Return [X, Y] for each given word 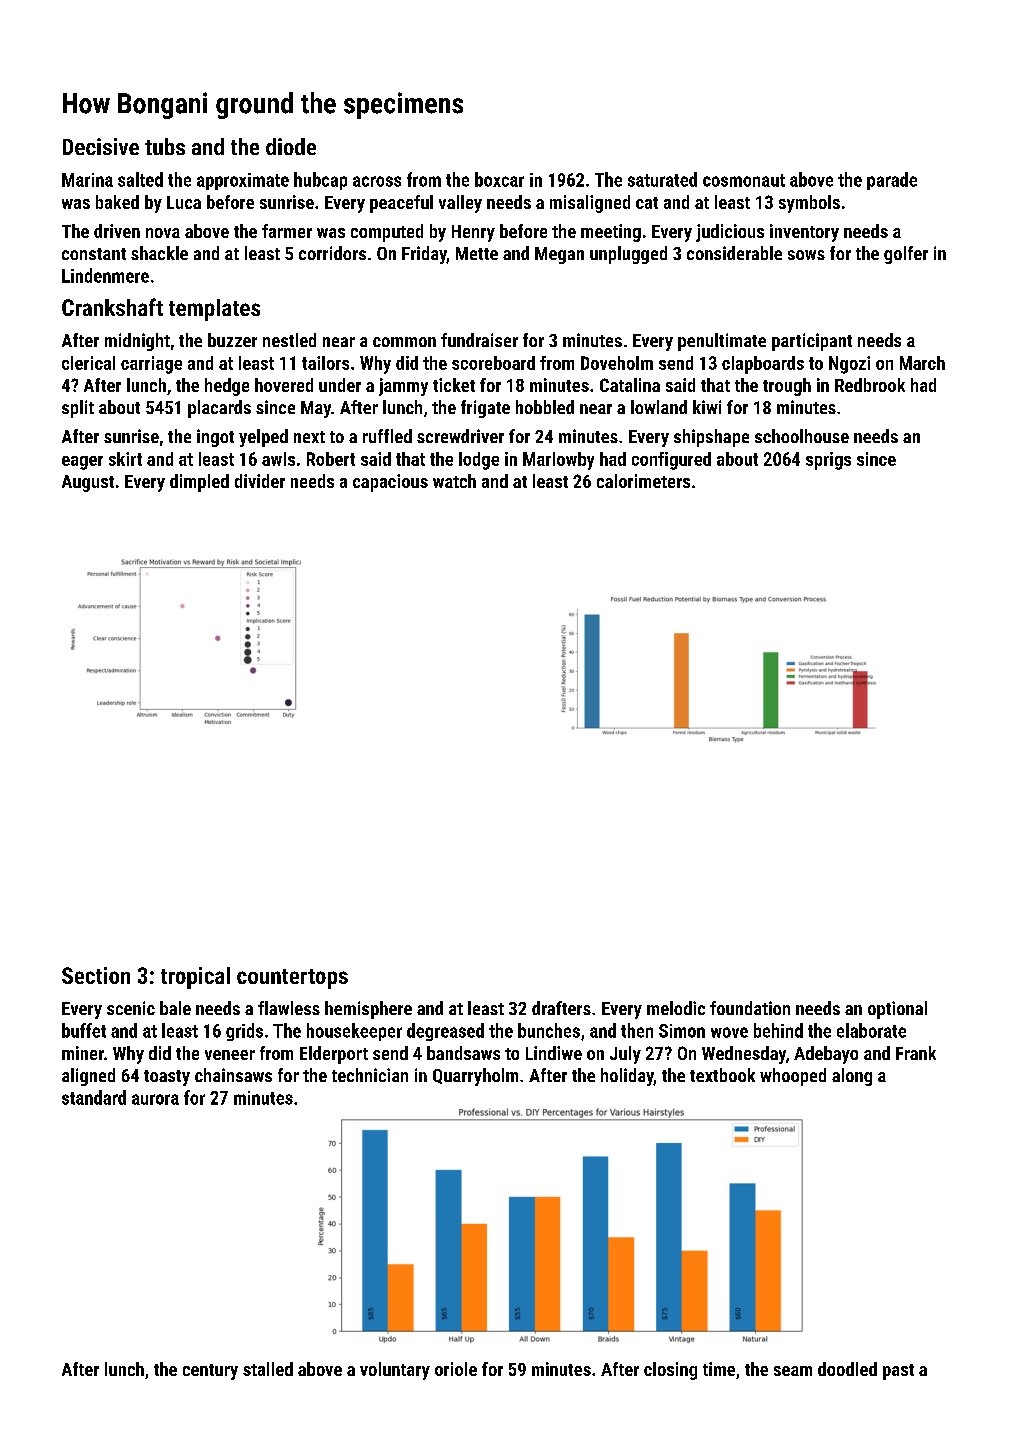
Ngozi [849, 365]
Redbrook [870, 385]
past [898, 1372]
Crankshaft [112, 307]
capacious [390, 483]
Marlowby [558, 461]
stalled [268, 1369]
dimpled [199, 483]
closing [670, 1371]
